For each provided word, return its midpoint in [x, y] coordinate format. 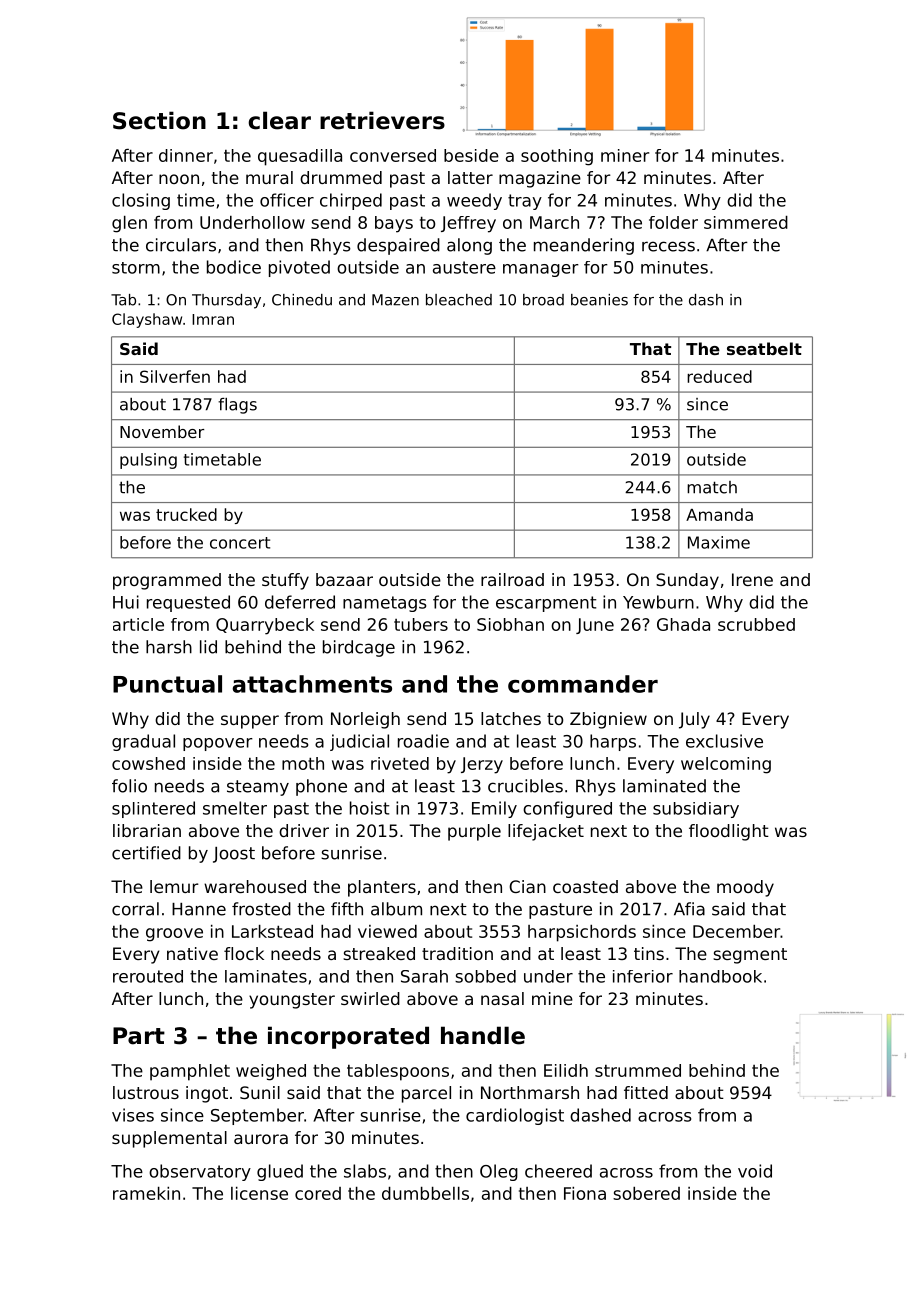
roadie [423, 741]
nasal [502, 998]
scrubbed [756, 624]
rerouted [148, 976]
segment [750, 956]
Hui [126, 602]
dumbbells [425, 1193]
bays [394, 224]
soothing [557, 157]
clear [279, 120]
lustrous [146, 1092]
